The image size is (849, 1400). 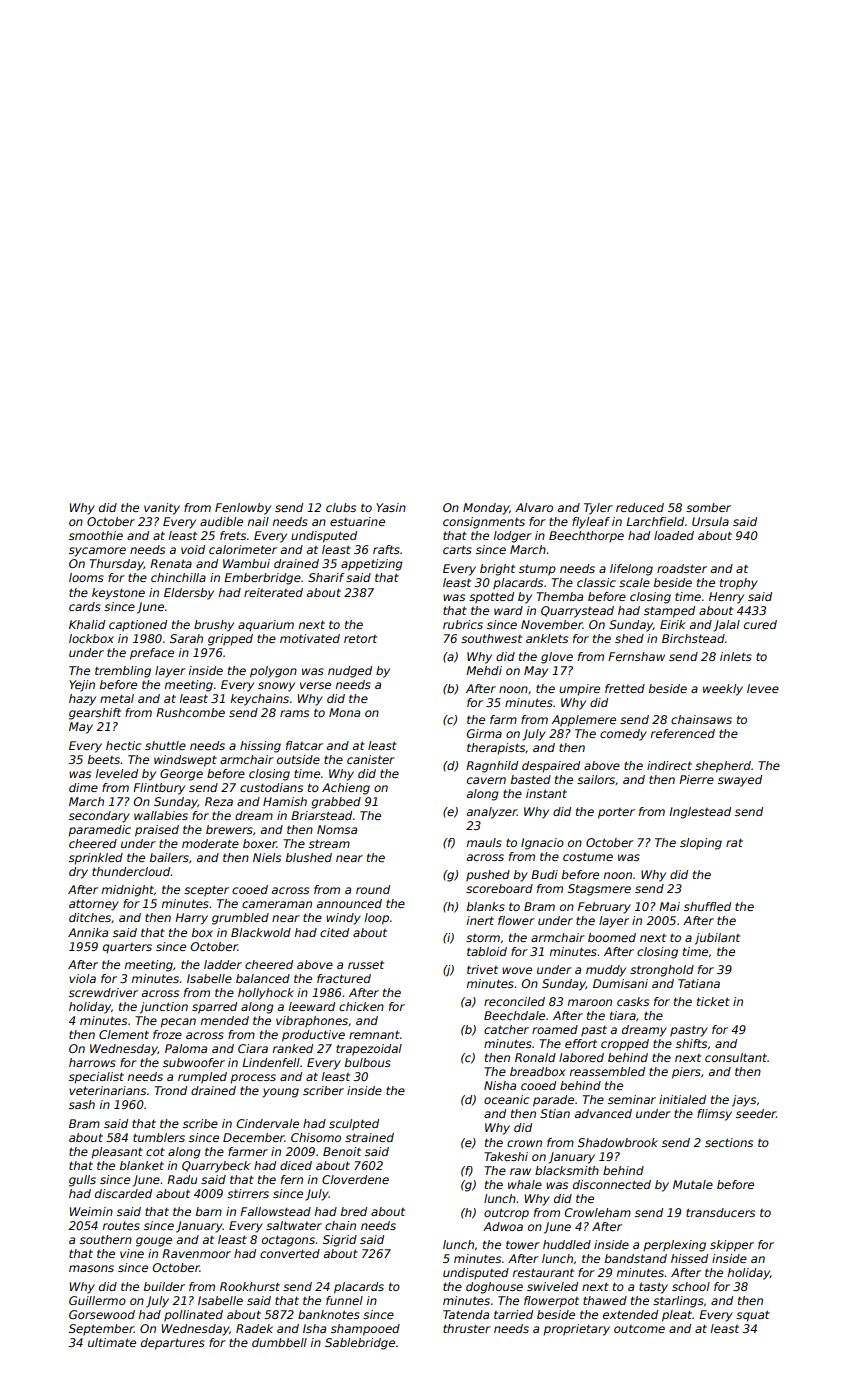 I want to click on ultimate, so click(x=112, y=1342).
